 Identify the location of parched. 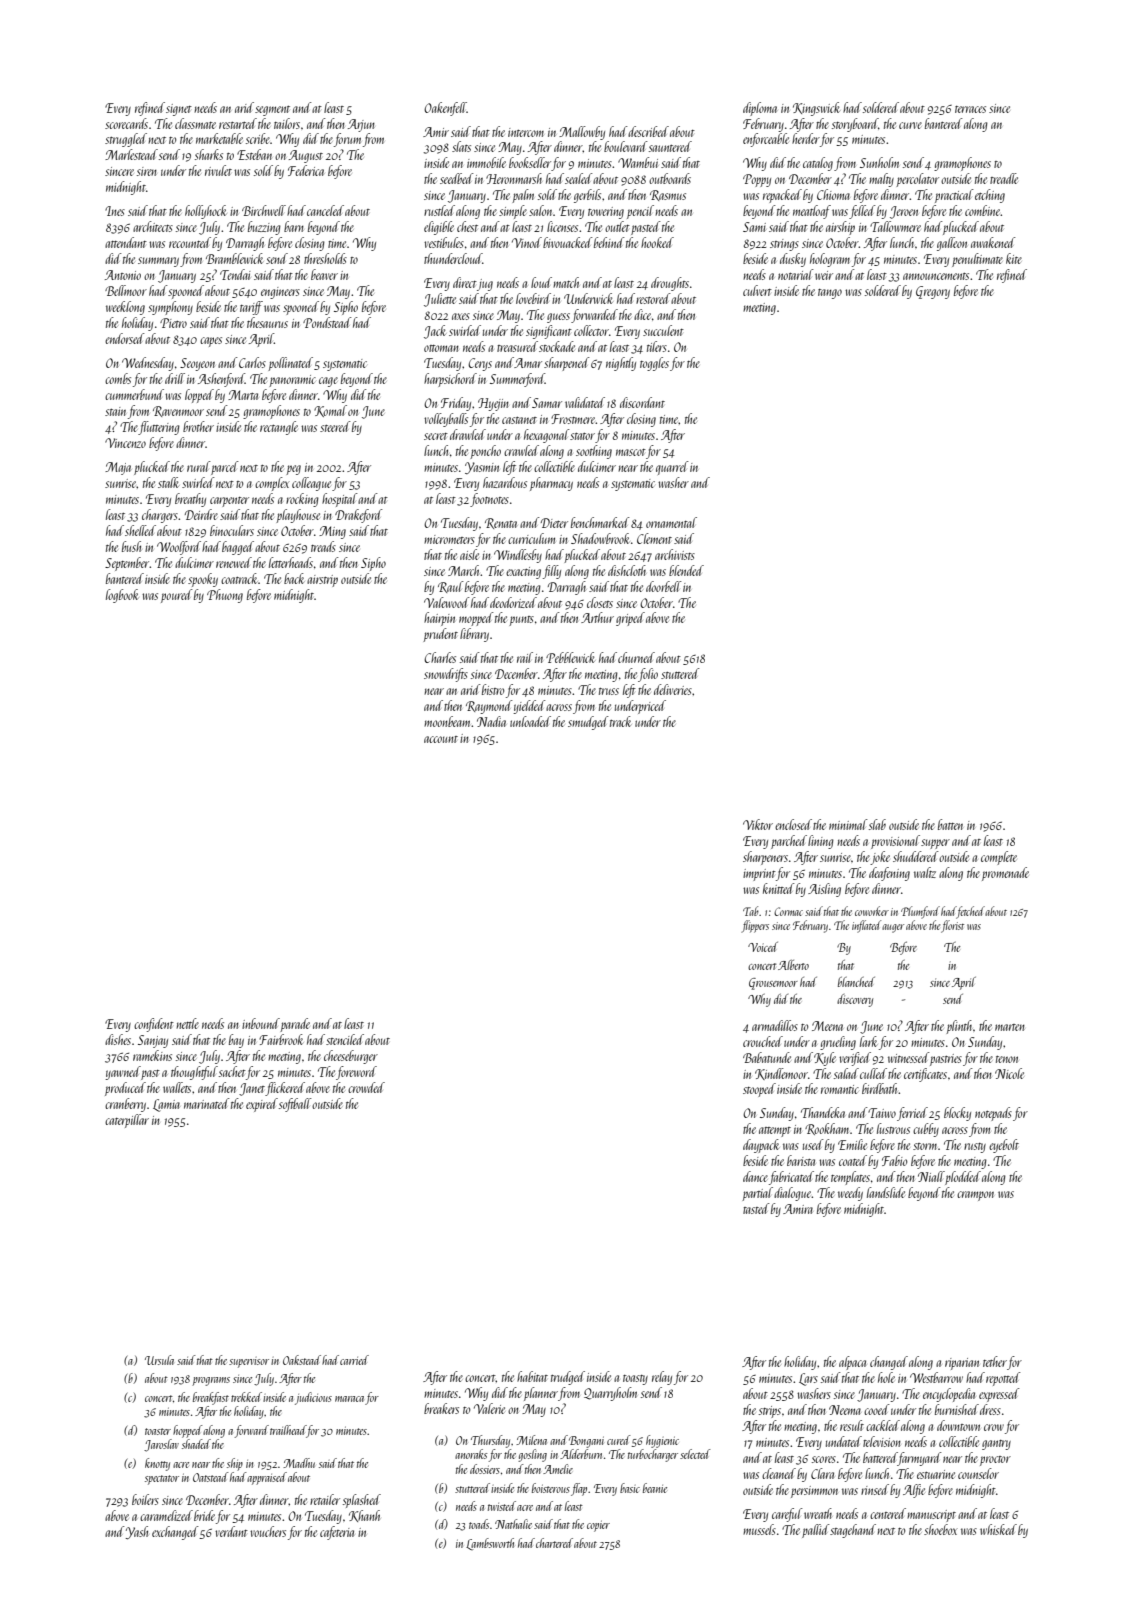
(789, 842).
